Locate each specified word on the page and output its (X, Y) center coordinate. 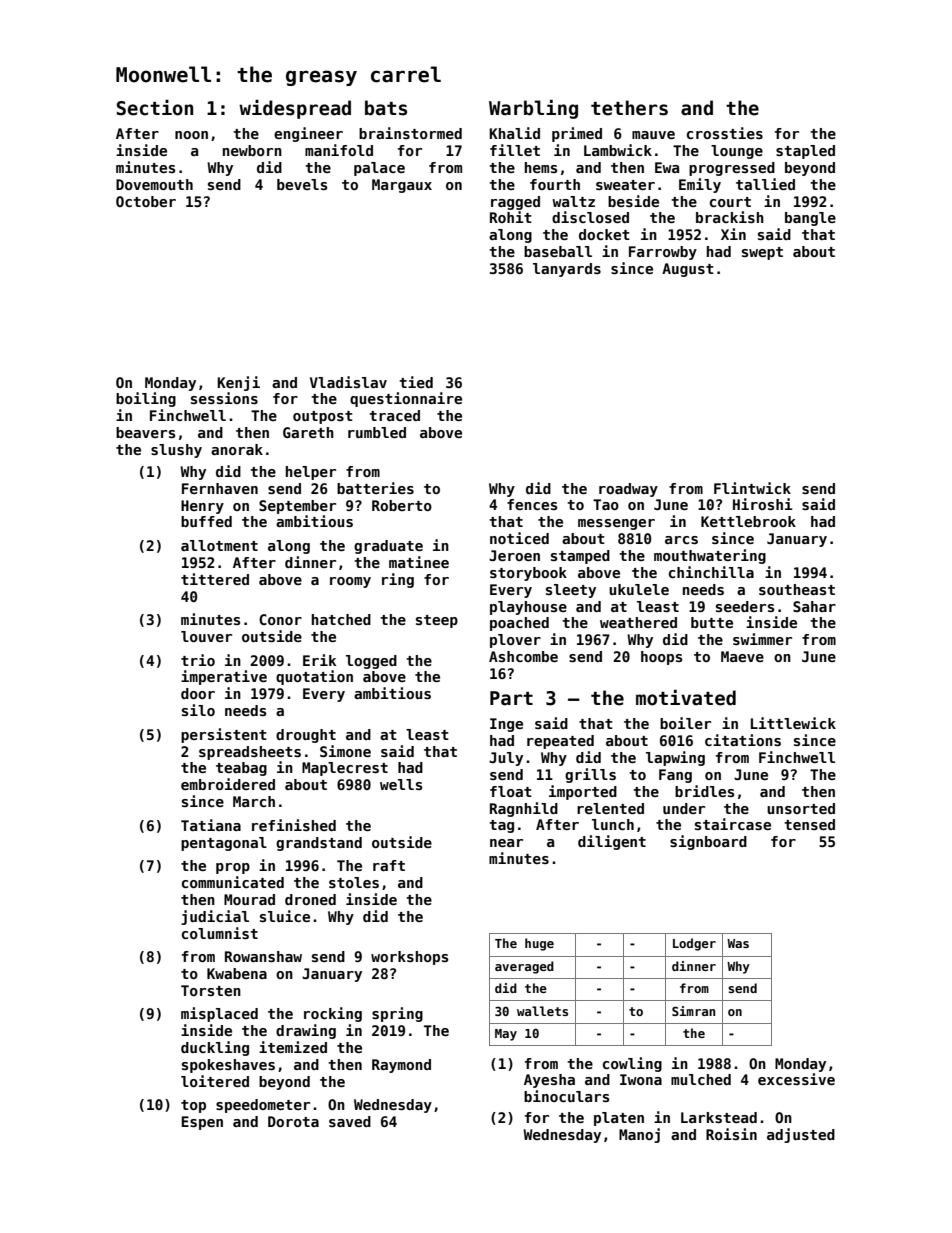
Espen (202, 1123)
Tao (606, 504)
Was (738, 943)
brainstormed (410, 133)
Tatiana (211, 825)
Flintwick (752, 488)
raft (389, 865)
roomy (350, 582)
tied (416, 382)
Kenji (238, 383)
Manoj (639, 1135)
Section (155, 108)
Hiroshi (763, 504)
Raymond (401, 1066)
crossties (725, 133)
